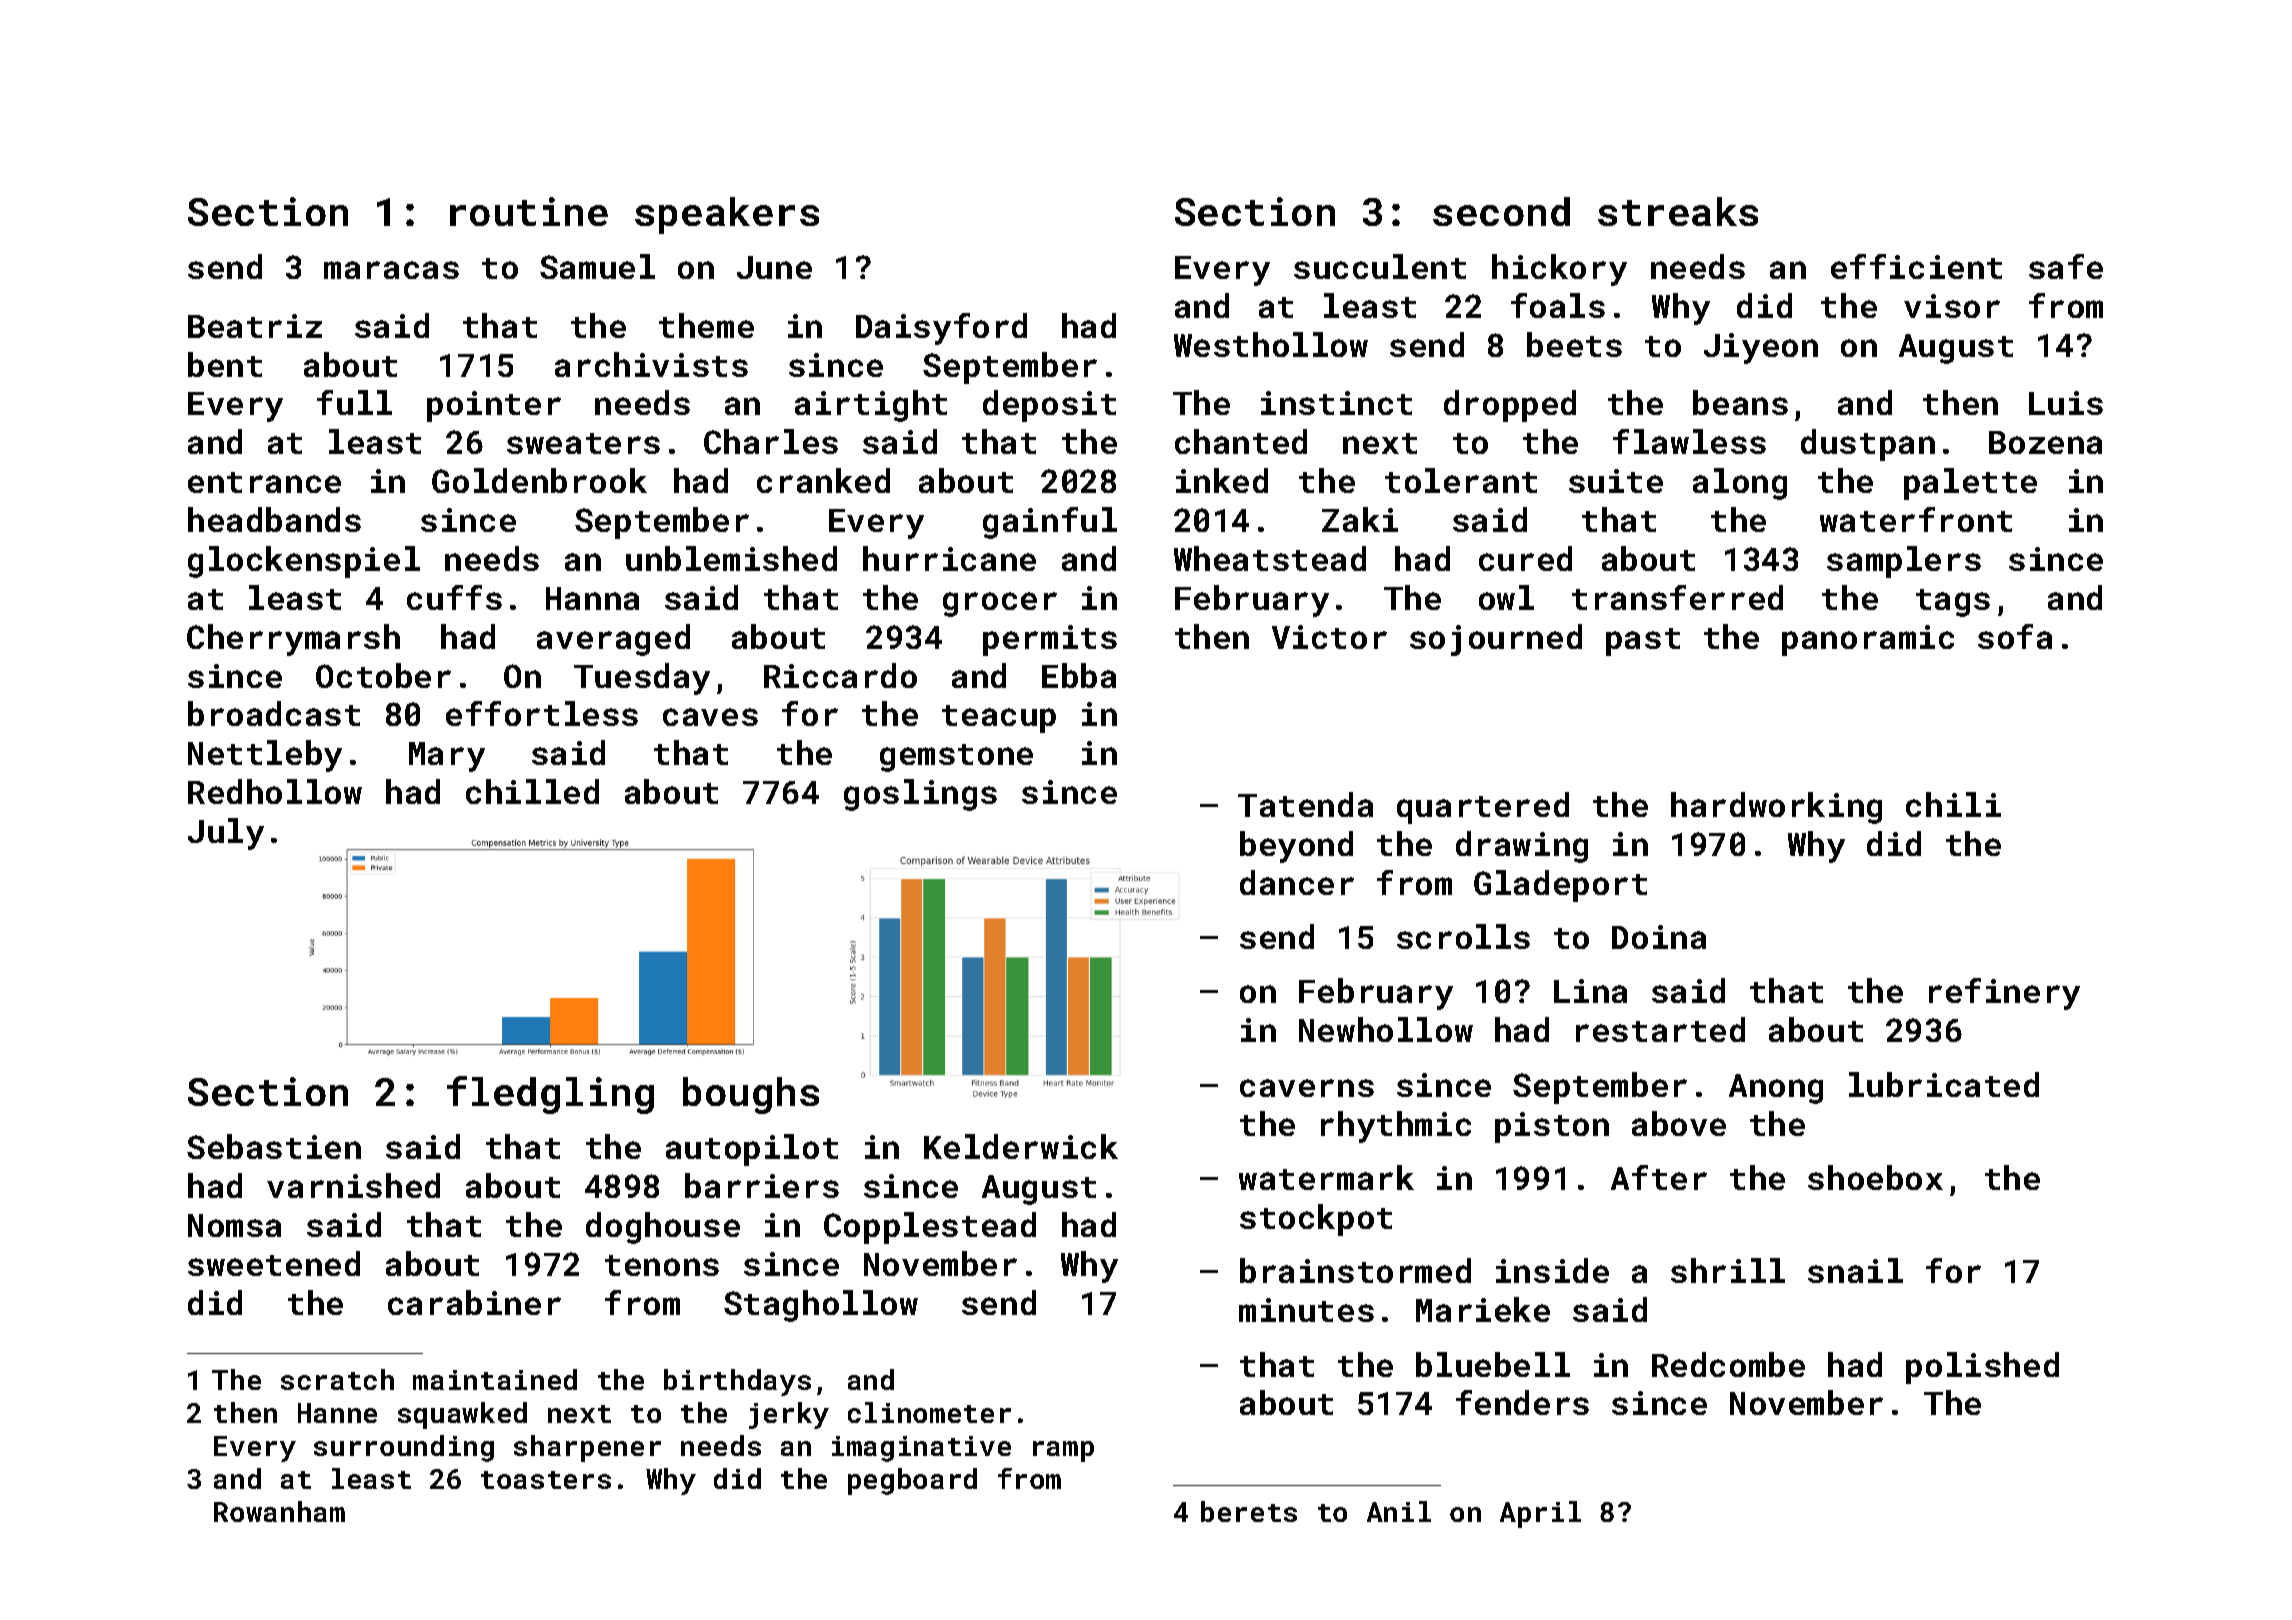 Image resolution: width=2292 pixels, height=1620 pixels. What do you see at coordinates (1386, 1029) in the screenshot?
I see `Newhollow` at bounding box center [1386, 1029].
